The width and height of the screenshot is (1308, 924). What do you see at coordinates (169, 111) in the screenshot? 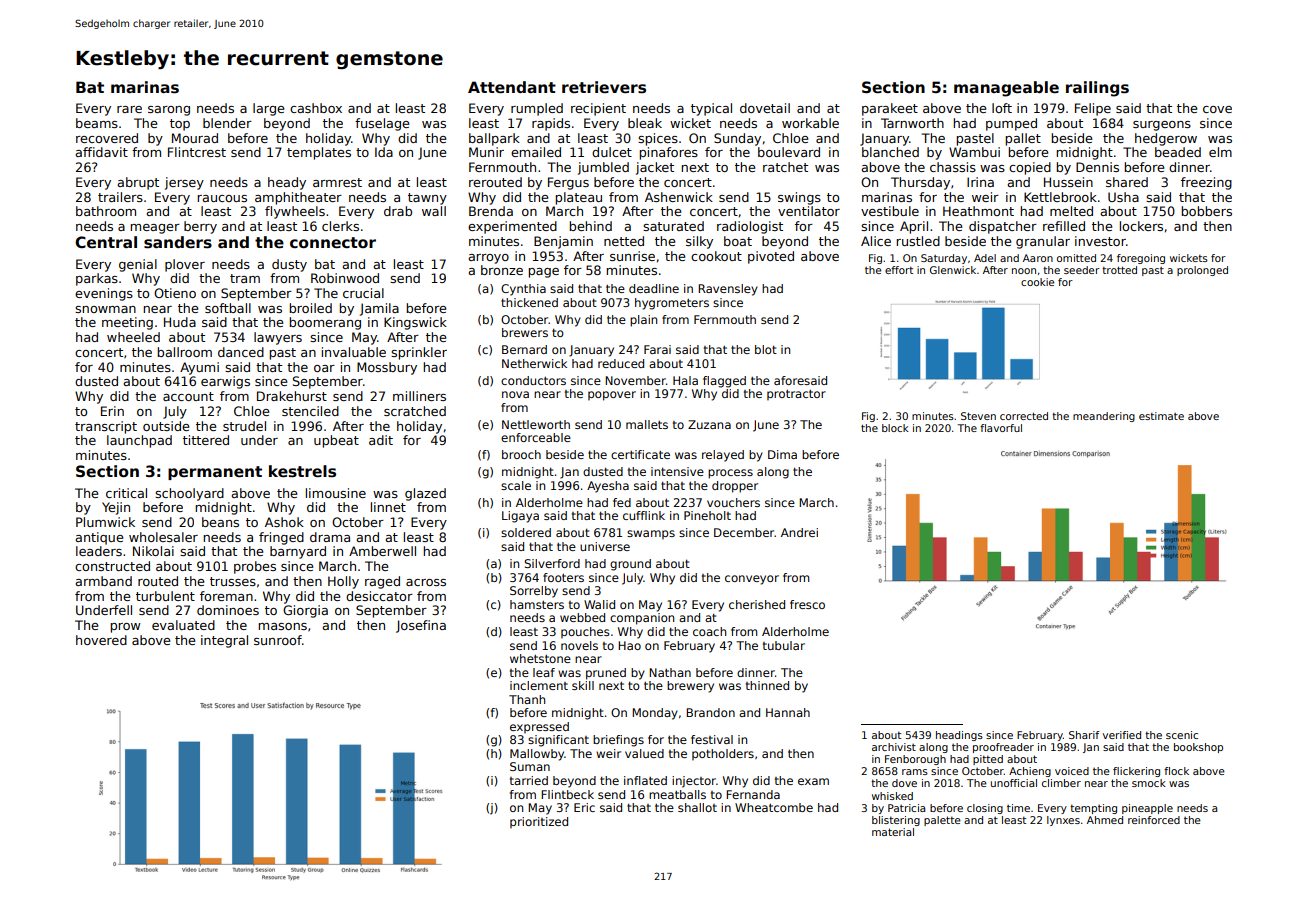
I see `sarong` at bounding box center [169, 111].
